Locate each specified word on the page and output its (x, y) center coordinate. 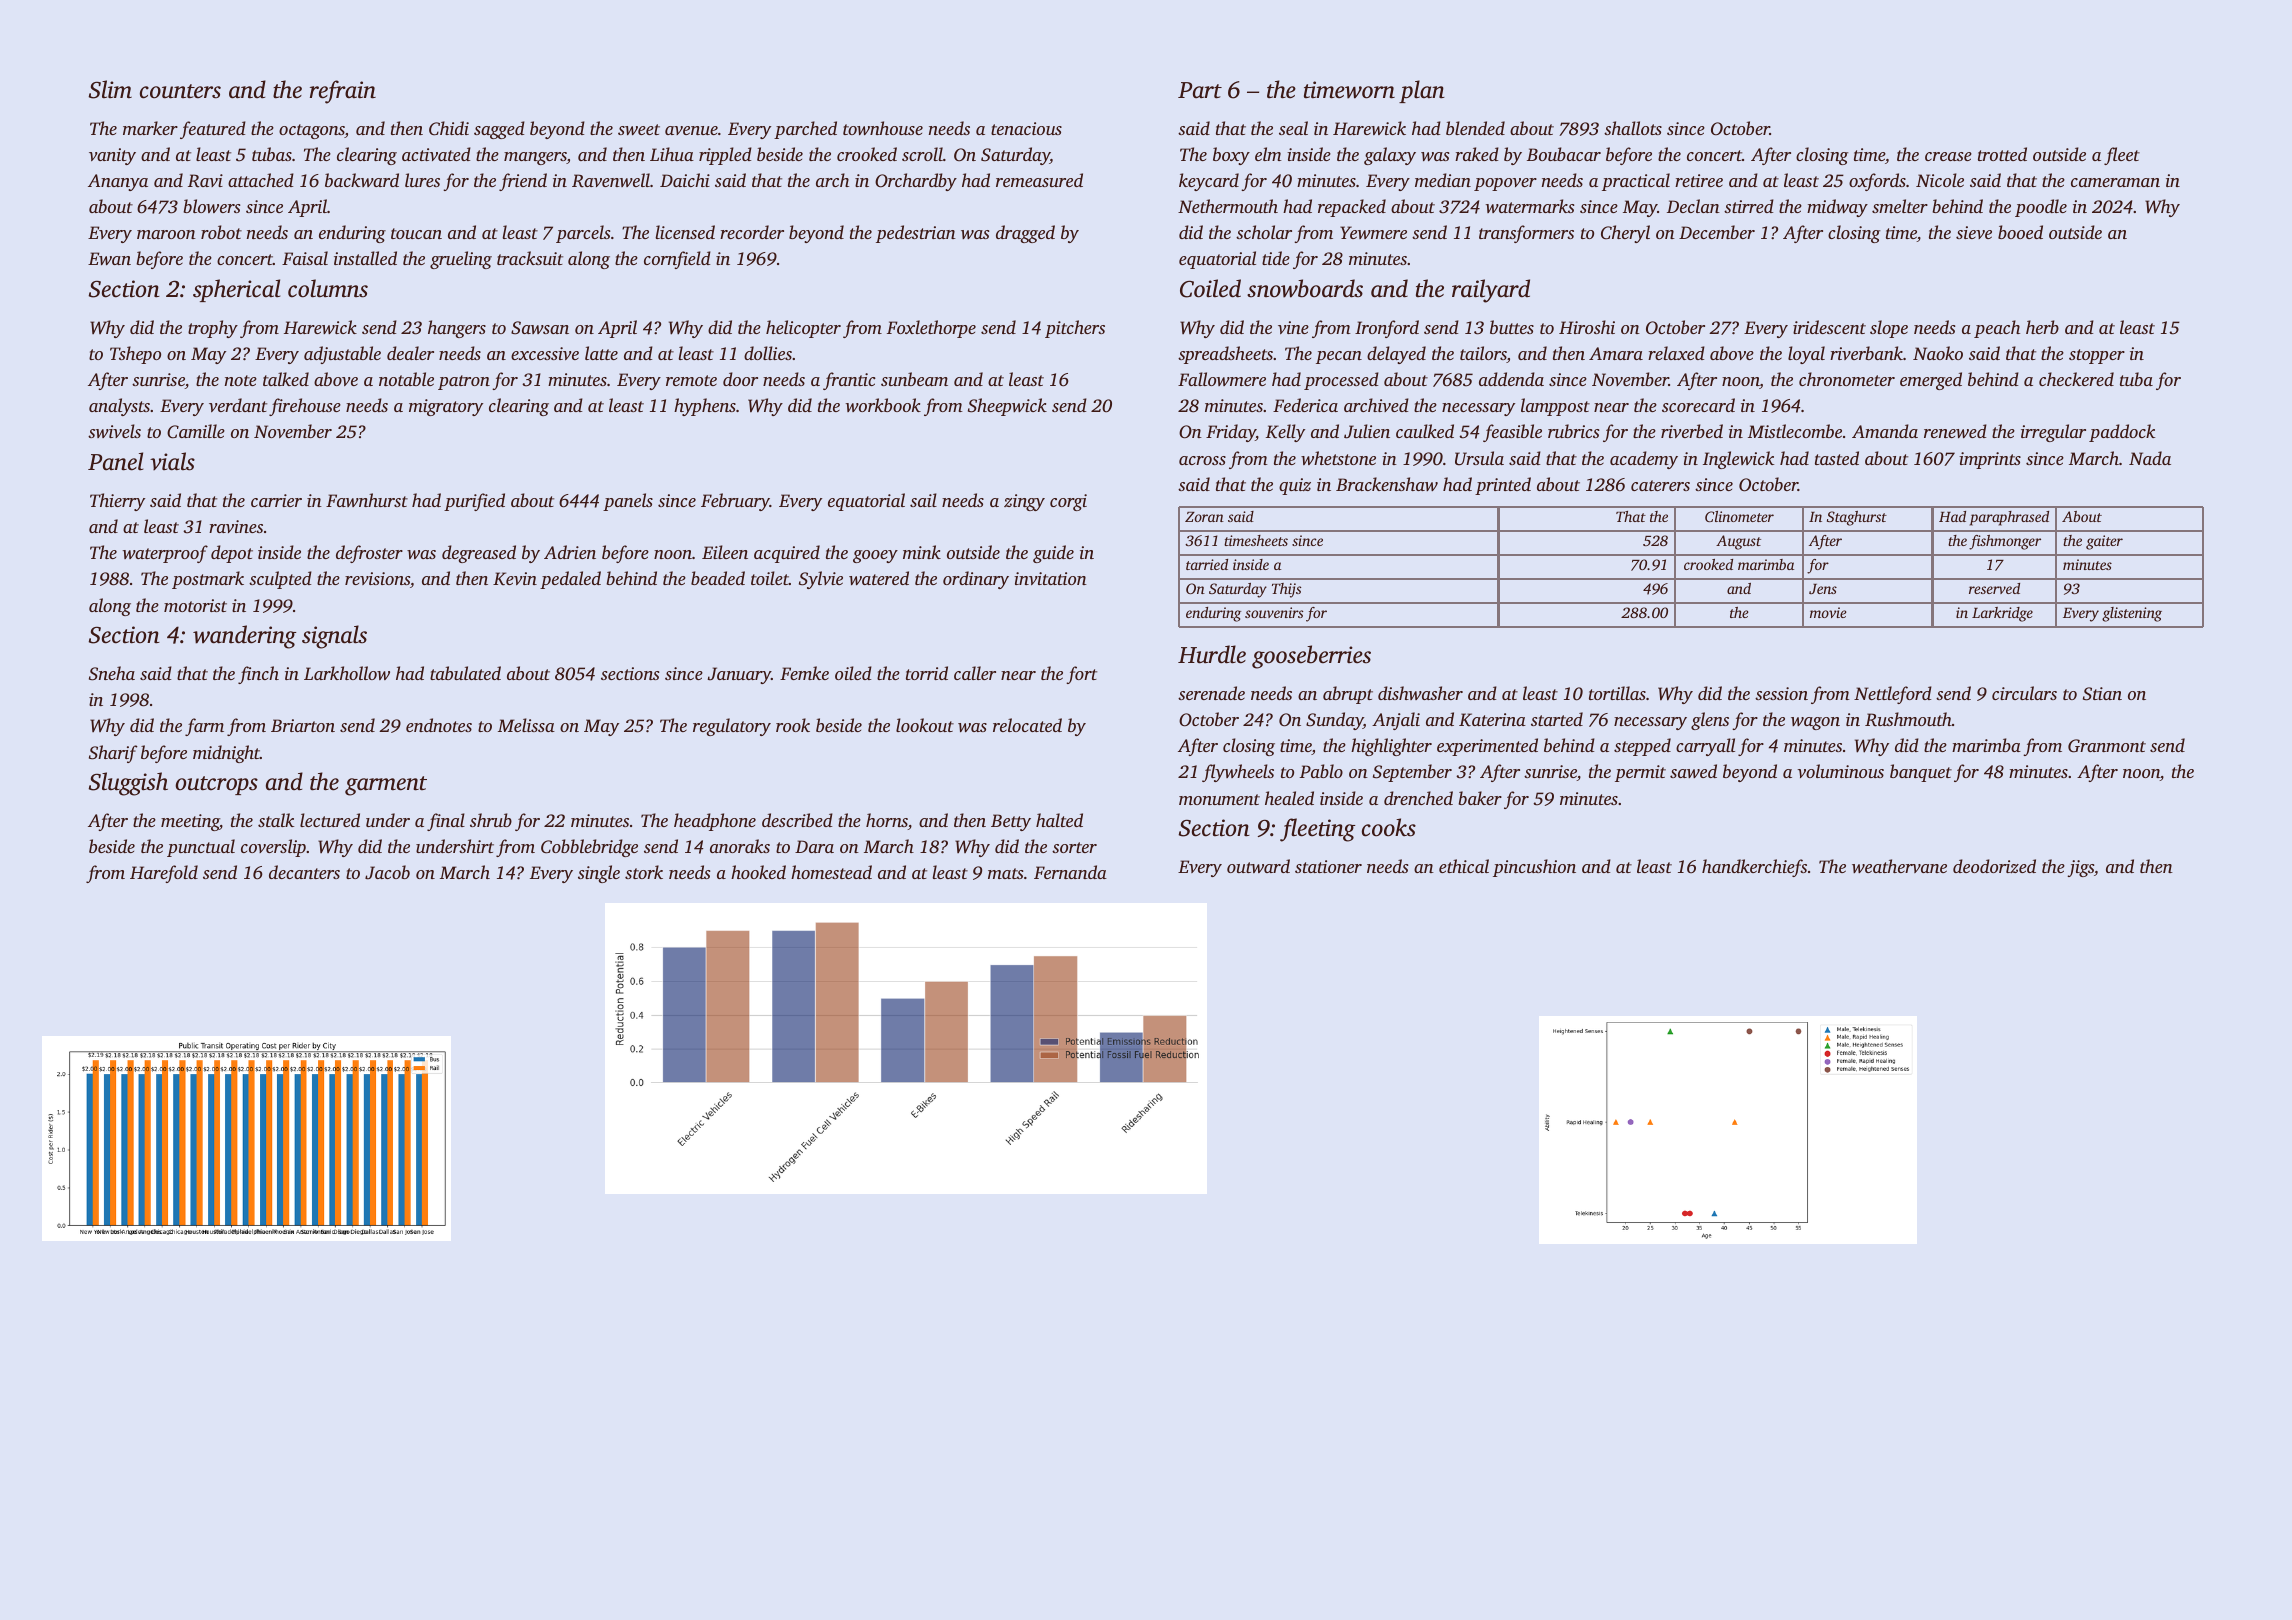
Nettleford (1893, 695)
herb (2042, 327)
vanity (112, 156)
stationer (1328, 866)
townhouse (883, 128)
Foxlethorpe (931, 329)
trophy (213, 329)
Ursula (1479, 458)
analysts (119, 407)
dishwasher (1420, 693)
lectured (330, 820)
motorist (195, 605)
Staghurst (1857, 518)
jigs (2080, 868)
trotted (2002, 154)
